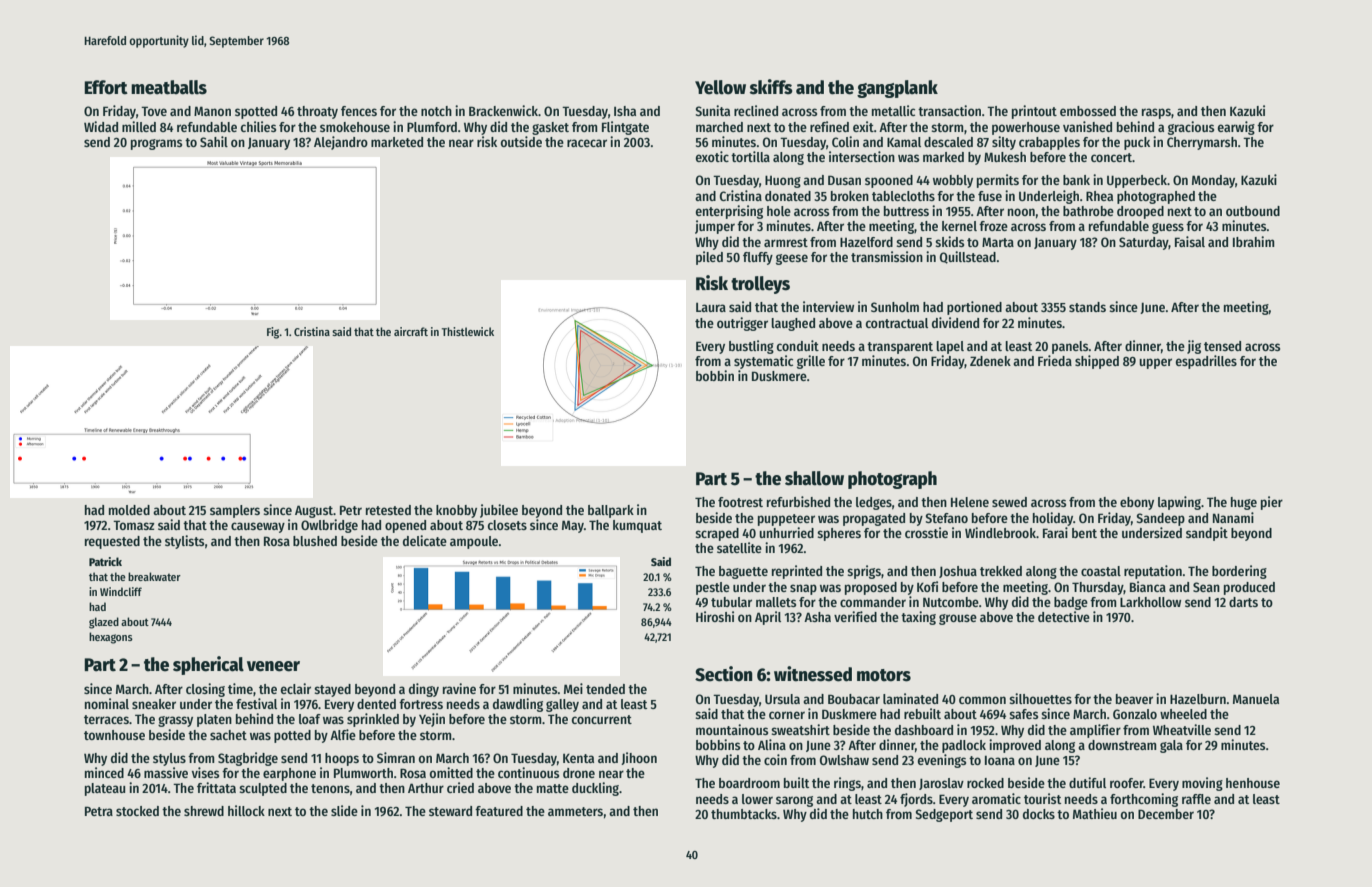  I want to click on espadrilles, so click(1206, 362).
